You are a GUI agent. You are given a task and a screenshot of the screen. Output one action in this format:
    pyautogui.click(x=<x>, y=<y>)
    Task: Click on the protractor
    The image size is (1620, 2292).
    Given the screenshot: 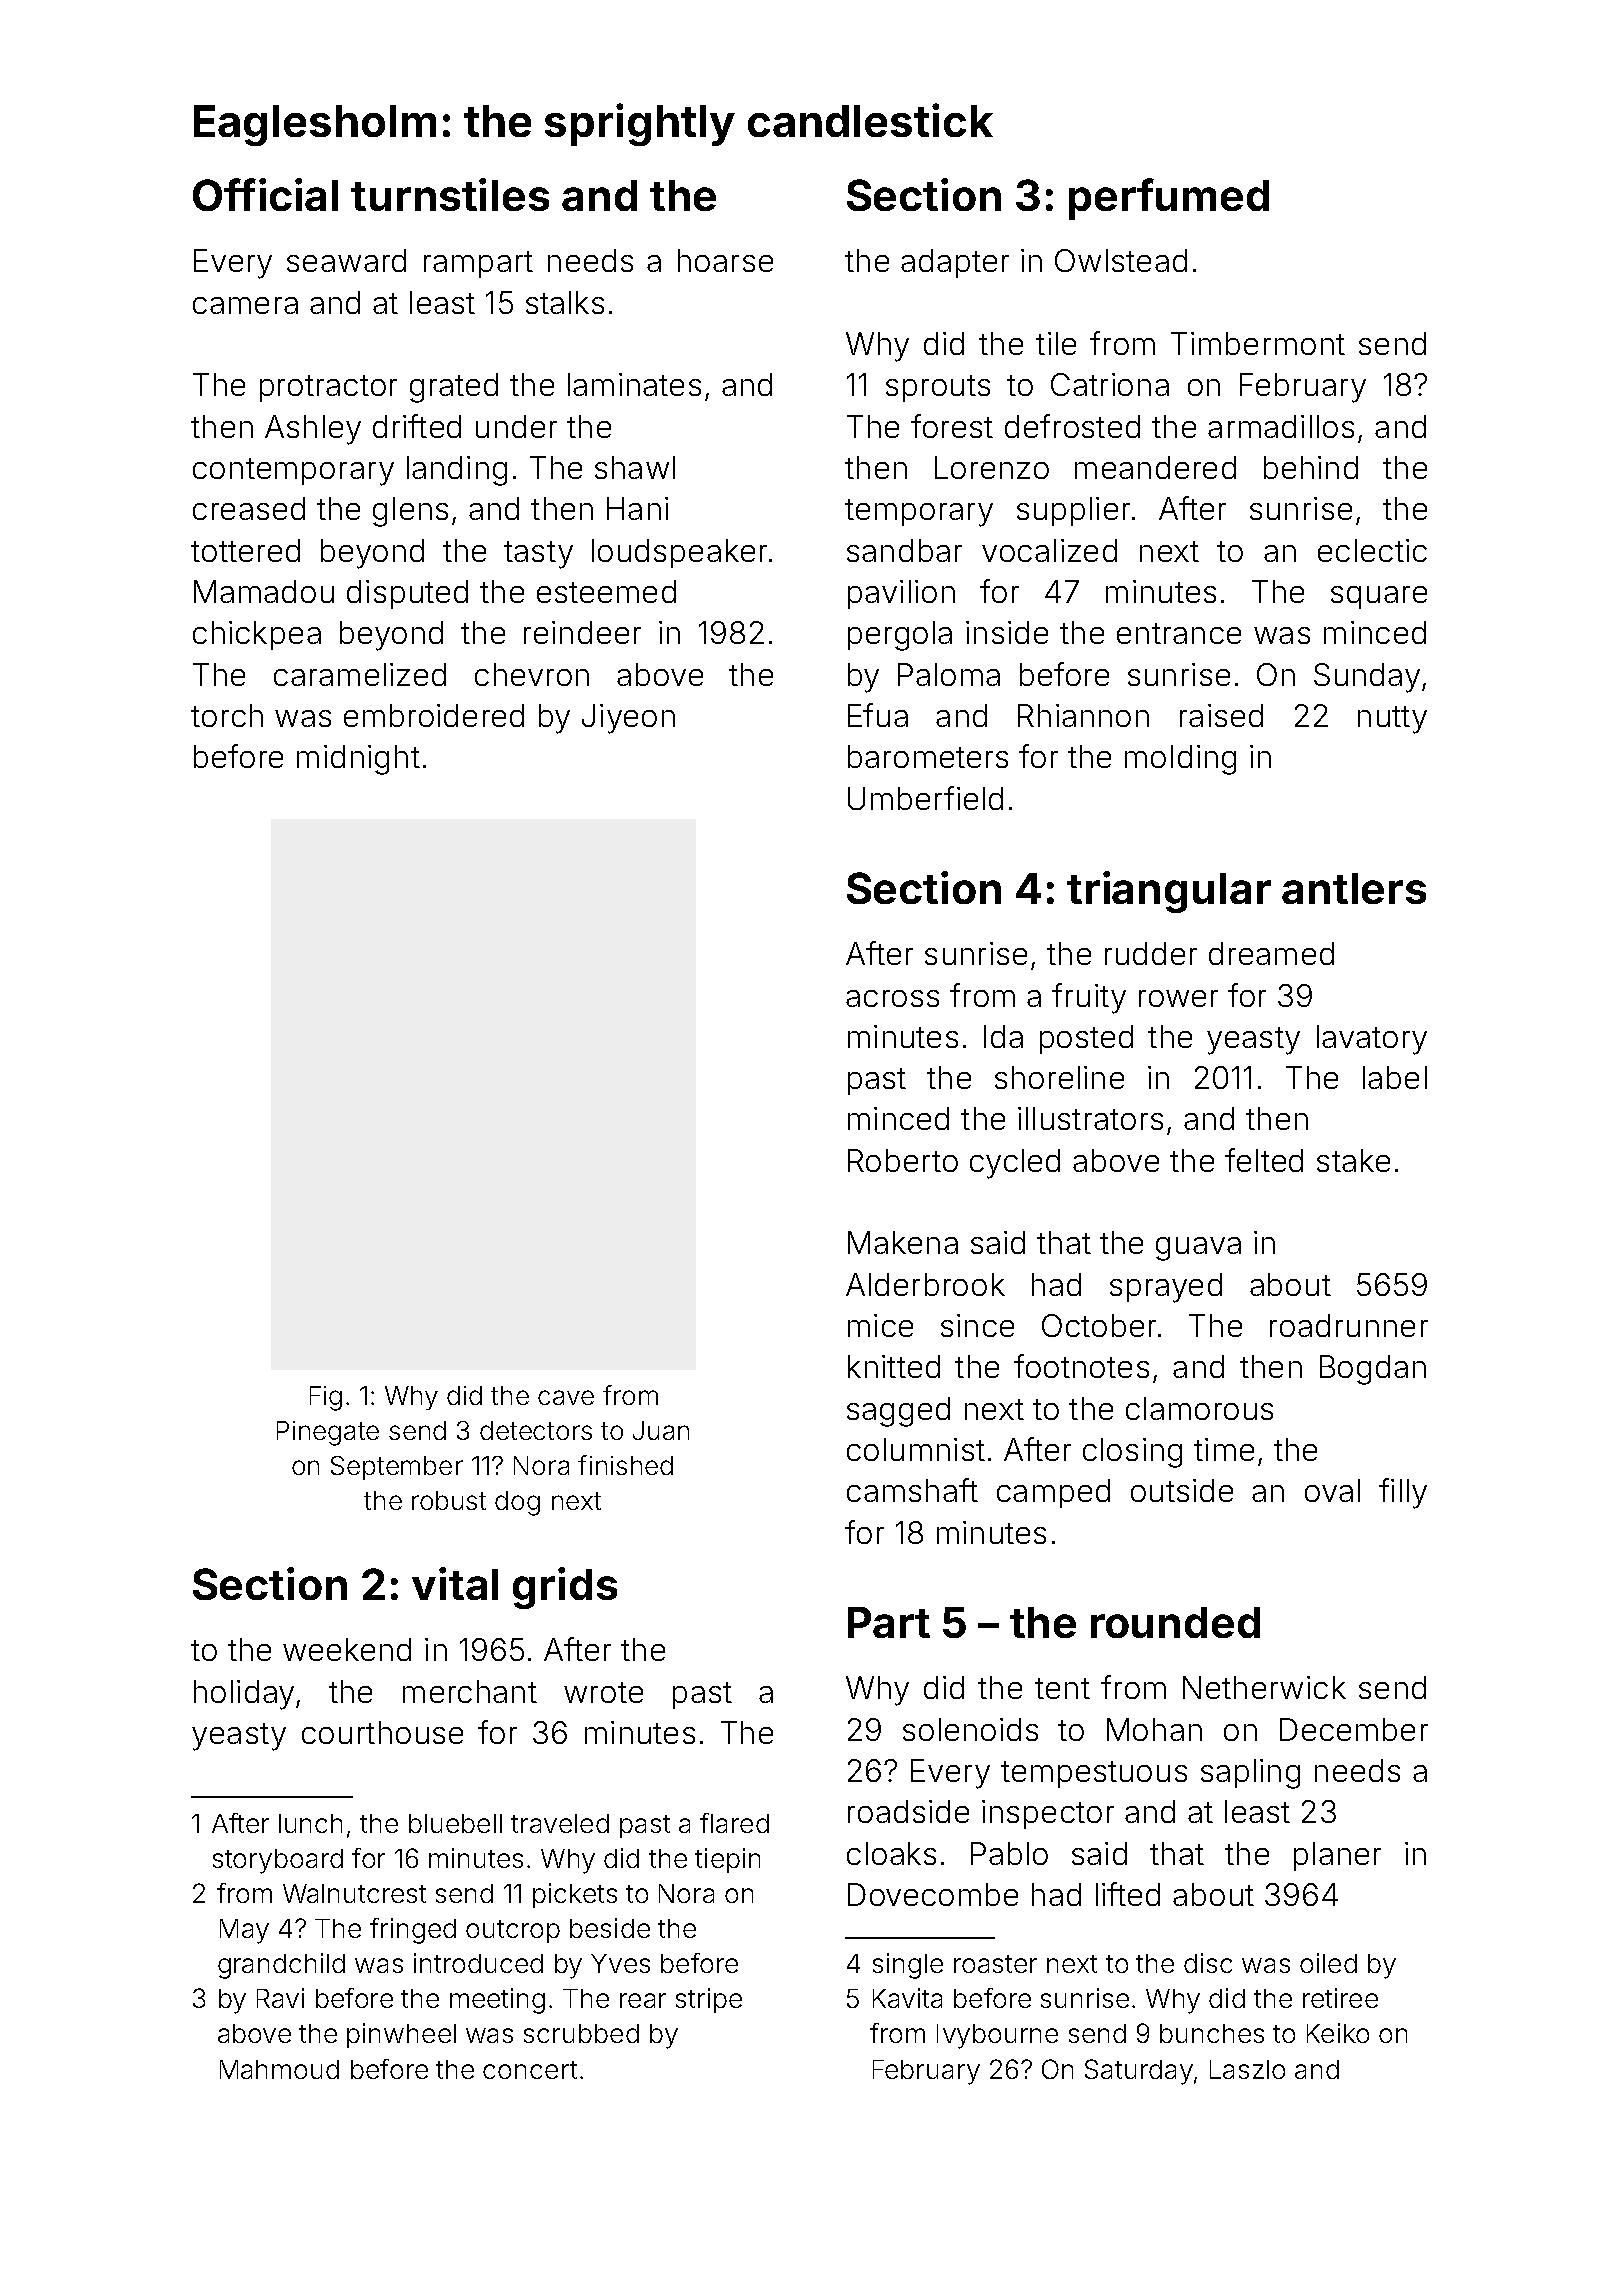 What is the action you would take?
    pyautogui.click(x=328, y=388)
